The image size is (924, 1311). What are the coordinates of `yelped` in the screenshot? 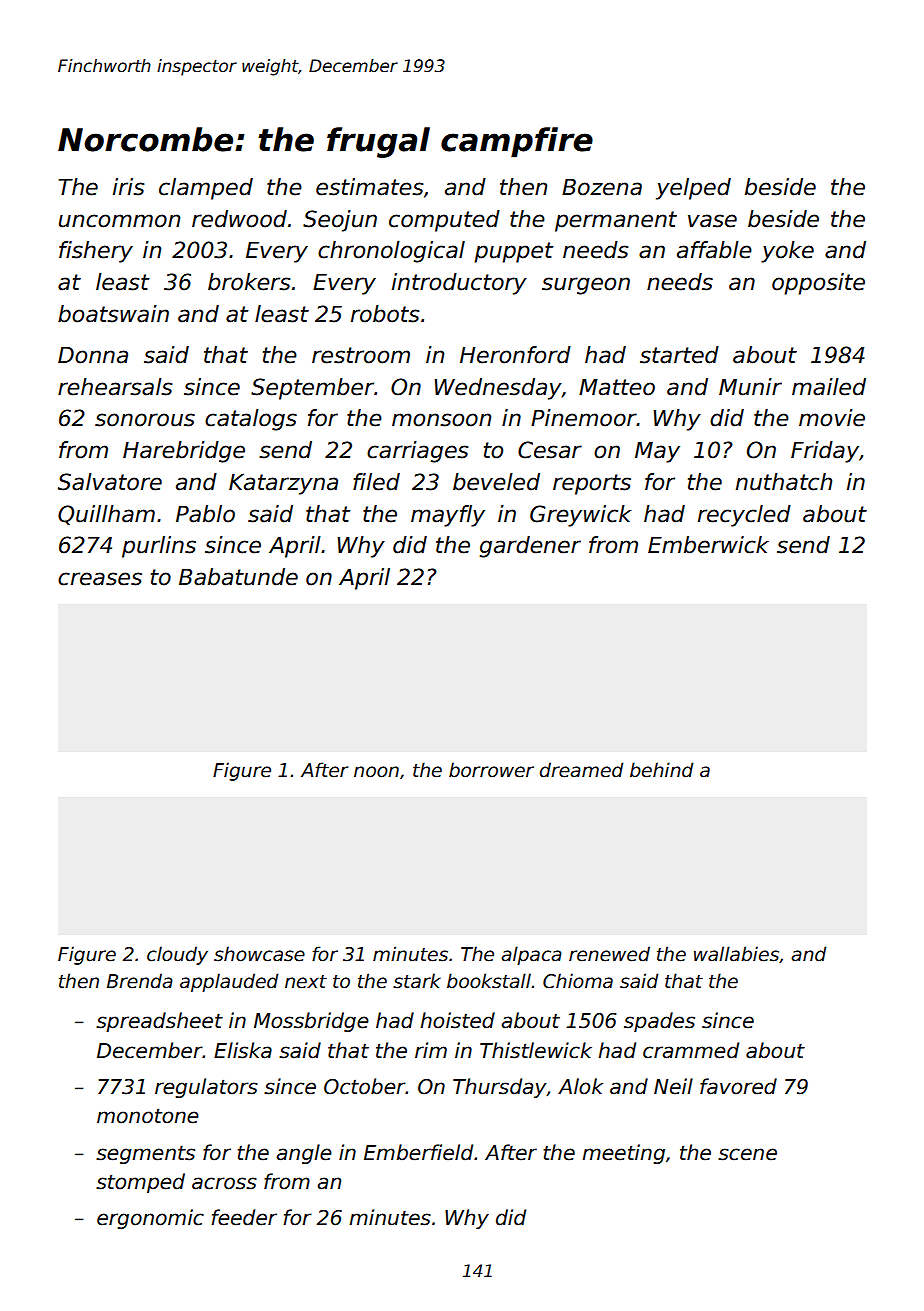 It's located at (693, 189).
